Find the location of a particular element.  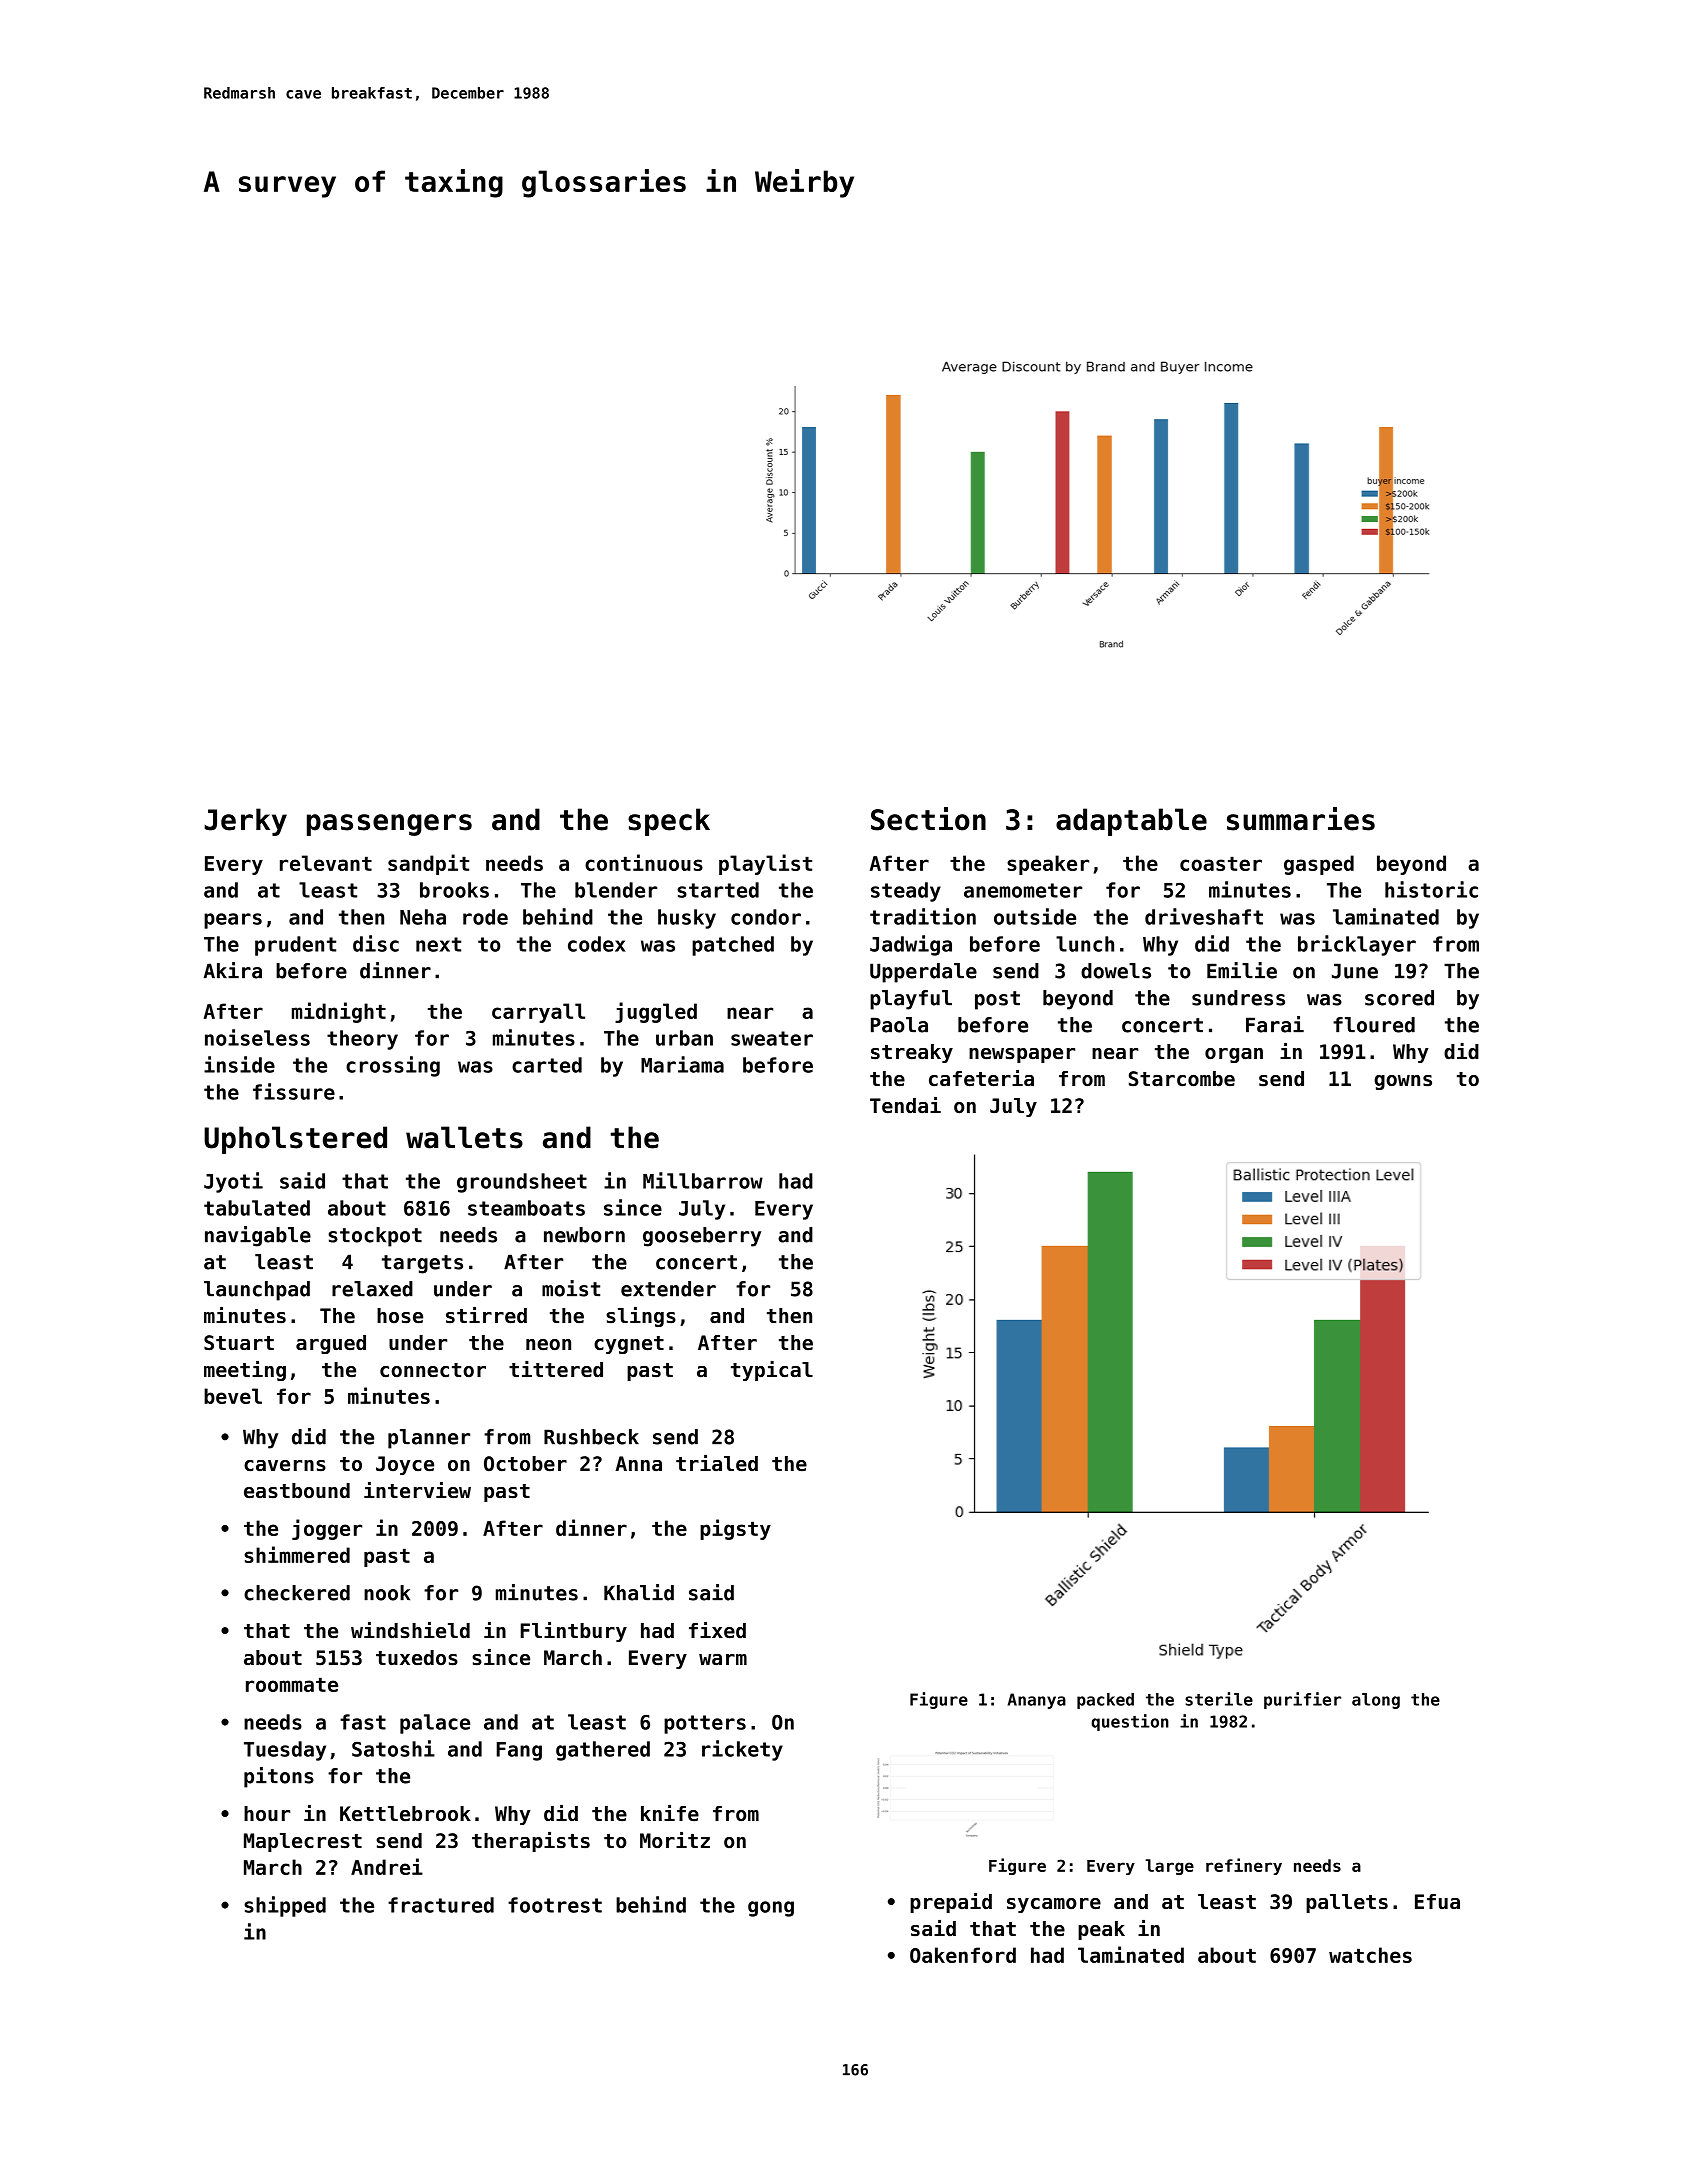

driveshaft is located at coordinates (1204, 916).
